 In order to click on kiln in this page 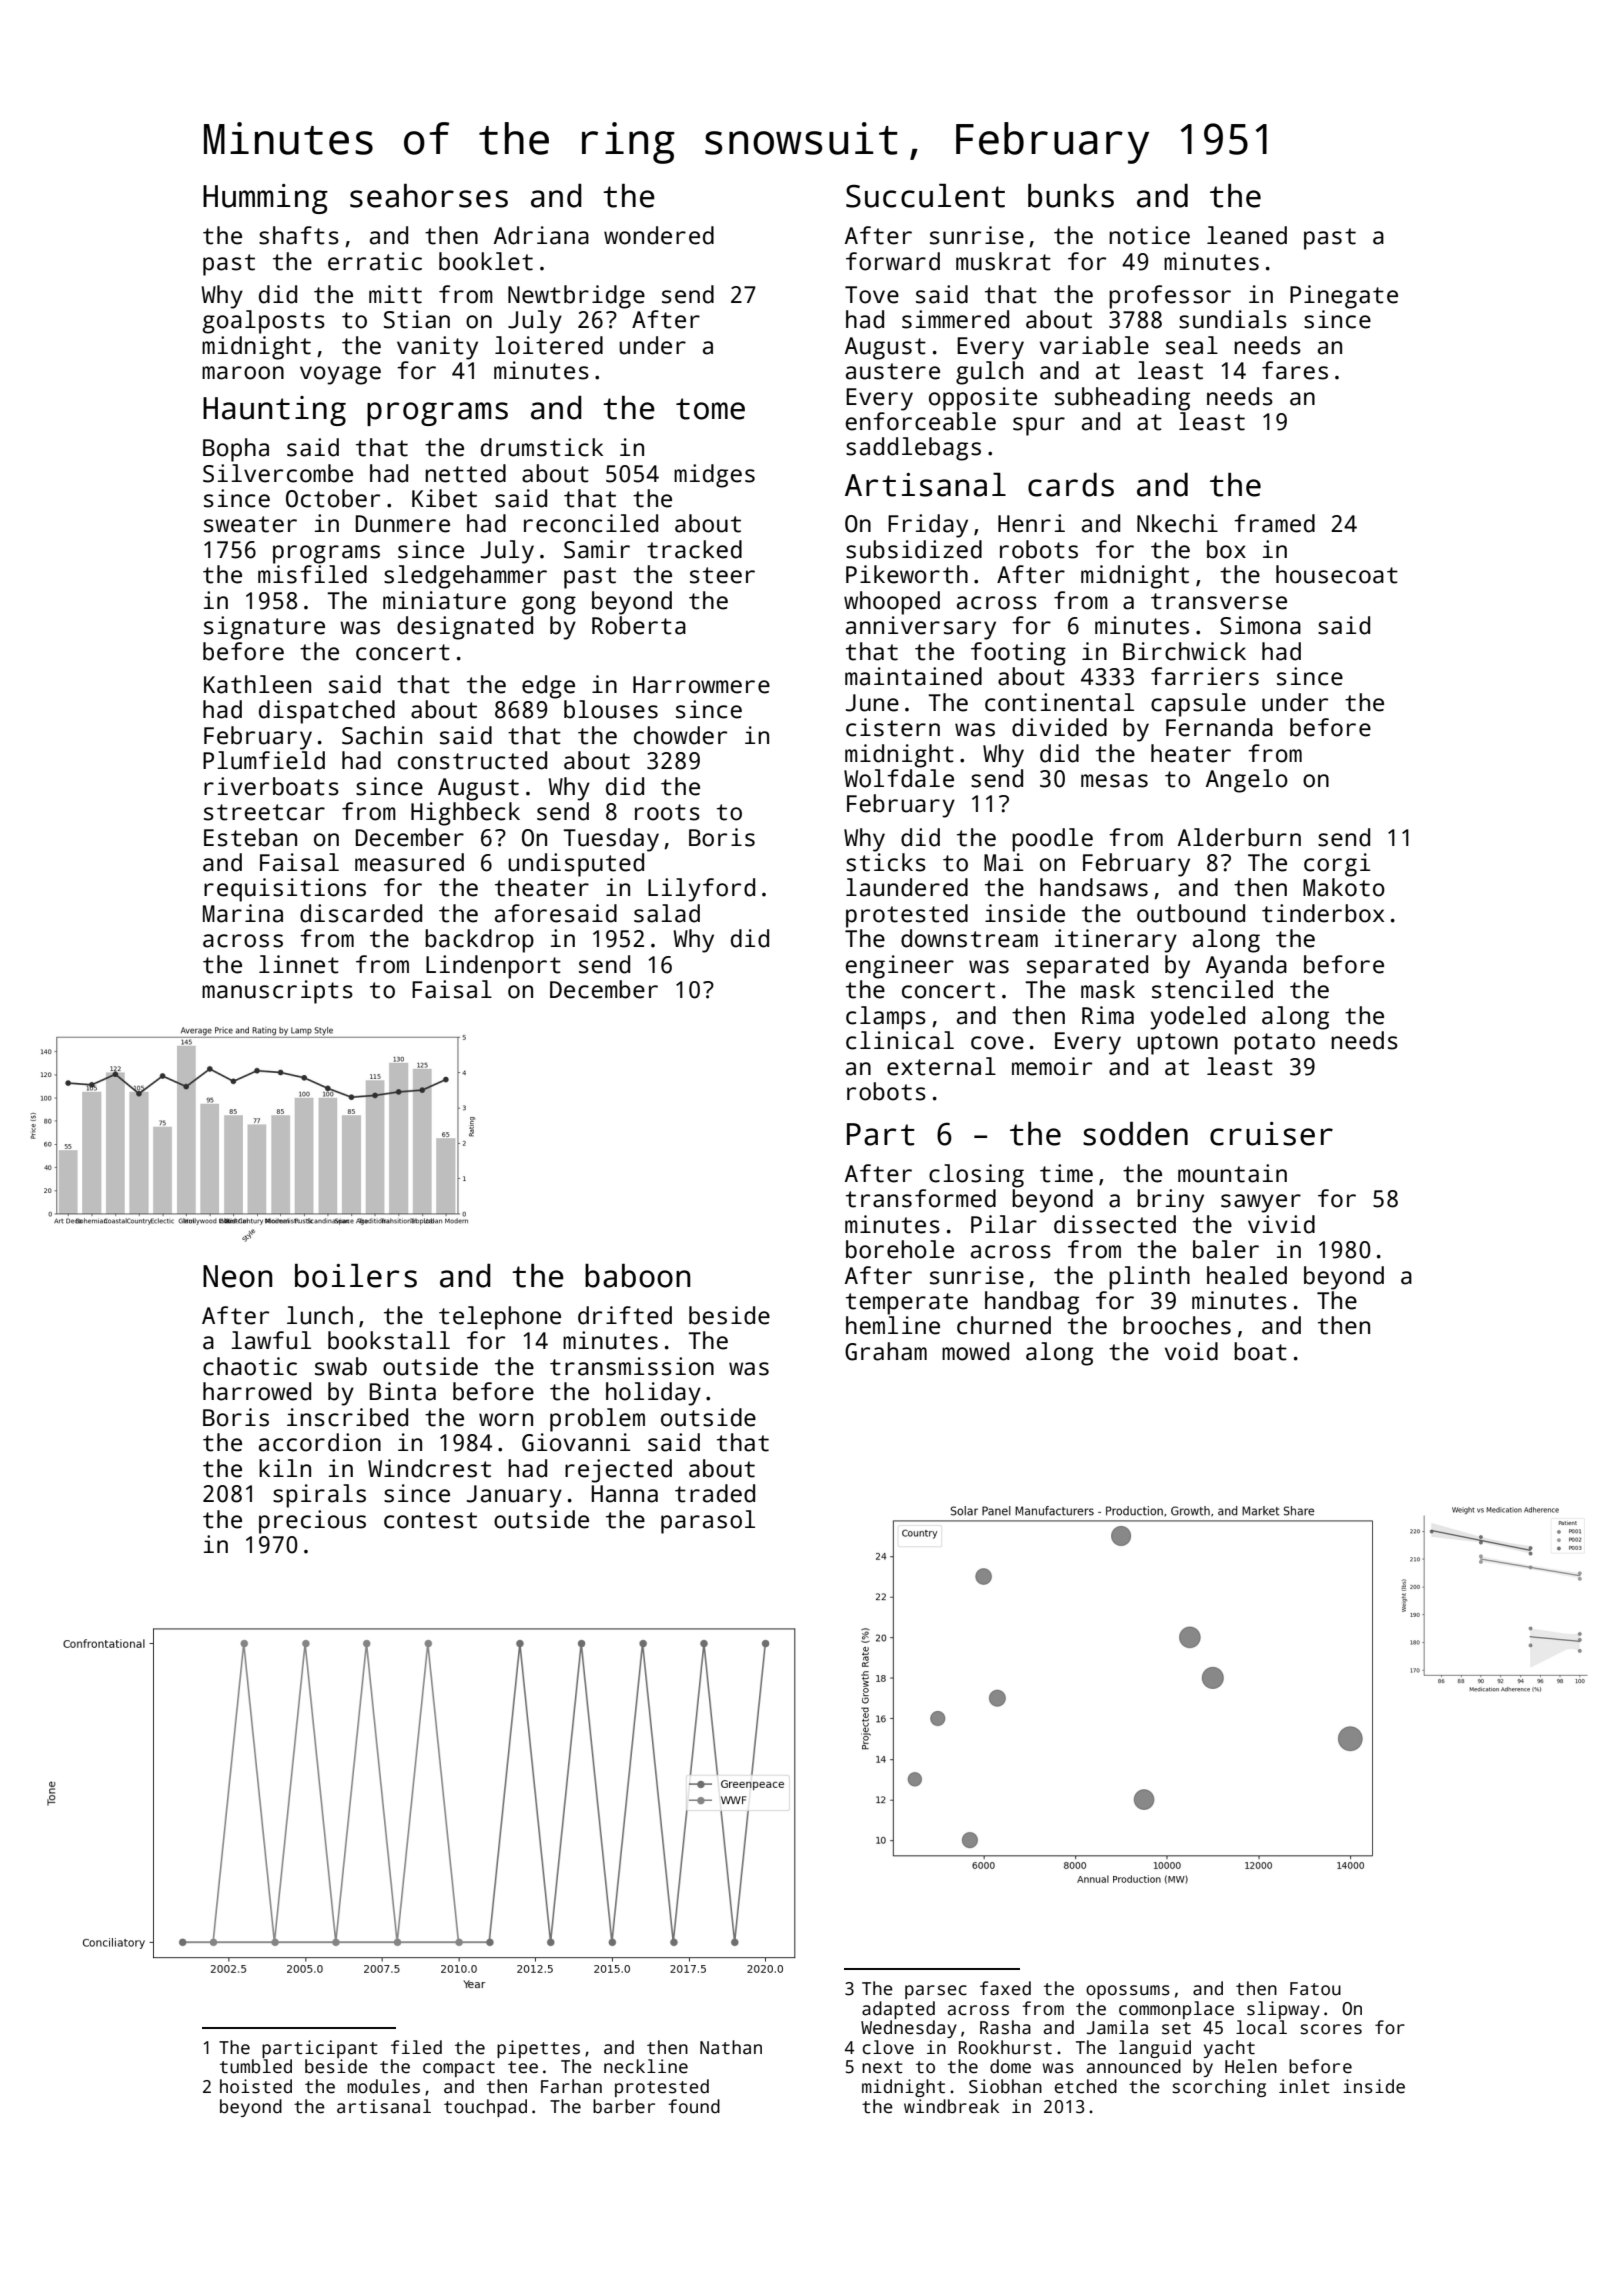, I will do `click(285, 1468)`.
